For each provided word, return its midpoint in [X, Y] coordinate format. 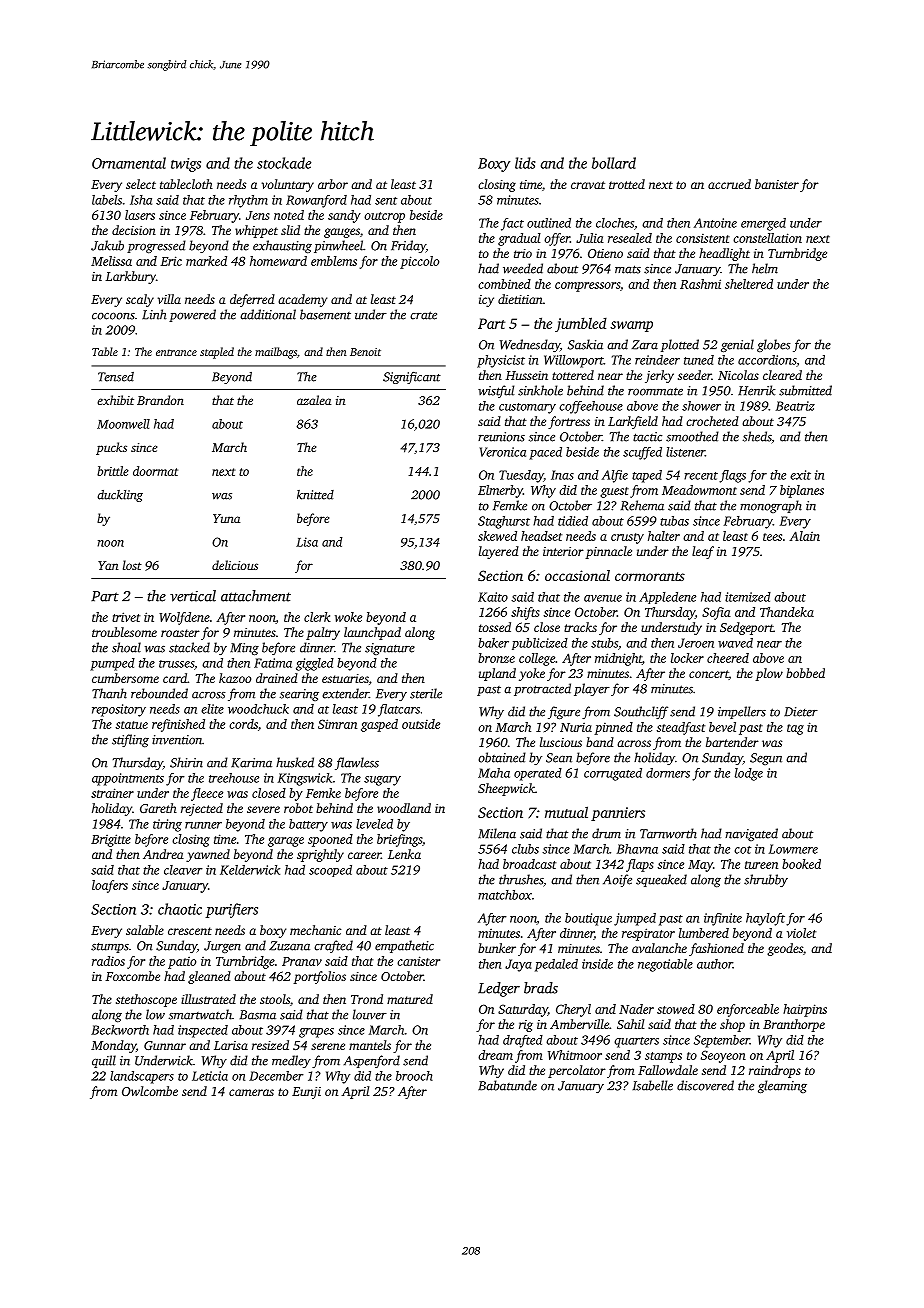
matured [410, 999]
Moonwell [123, 424]
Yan [108, 565]
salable [145, 930]
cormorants [650, 576]
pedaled [556, 965]
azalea [314, 400]
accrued [729, 184]
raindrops [775, 1071]
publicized [540, 644]
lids [525, 163]
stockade [284, 163]
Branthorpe [794, 1025]
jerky [659, 376]
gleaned [209, 977]
